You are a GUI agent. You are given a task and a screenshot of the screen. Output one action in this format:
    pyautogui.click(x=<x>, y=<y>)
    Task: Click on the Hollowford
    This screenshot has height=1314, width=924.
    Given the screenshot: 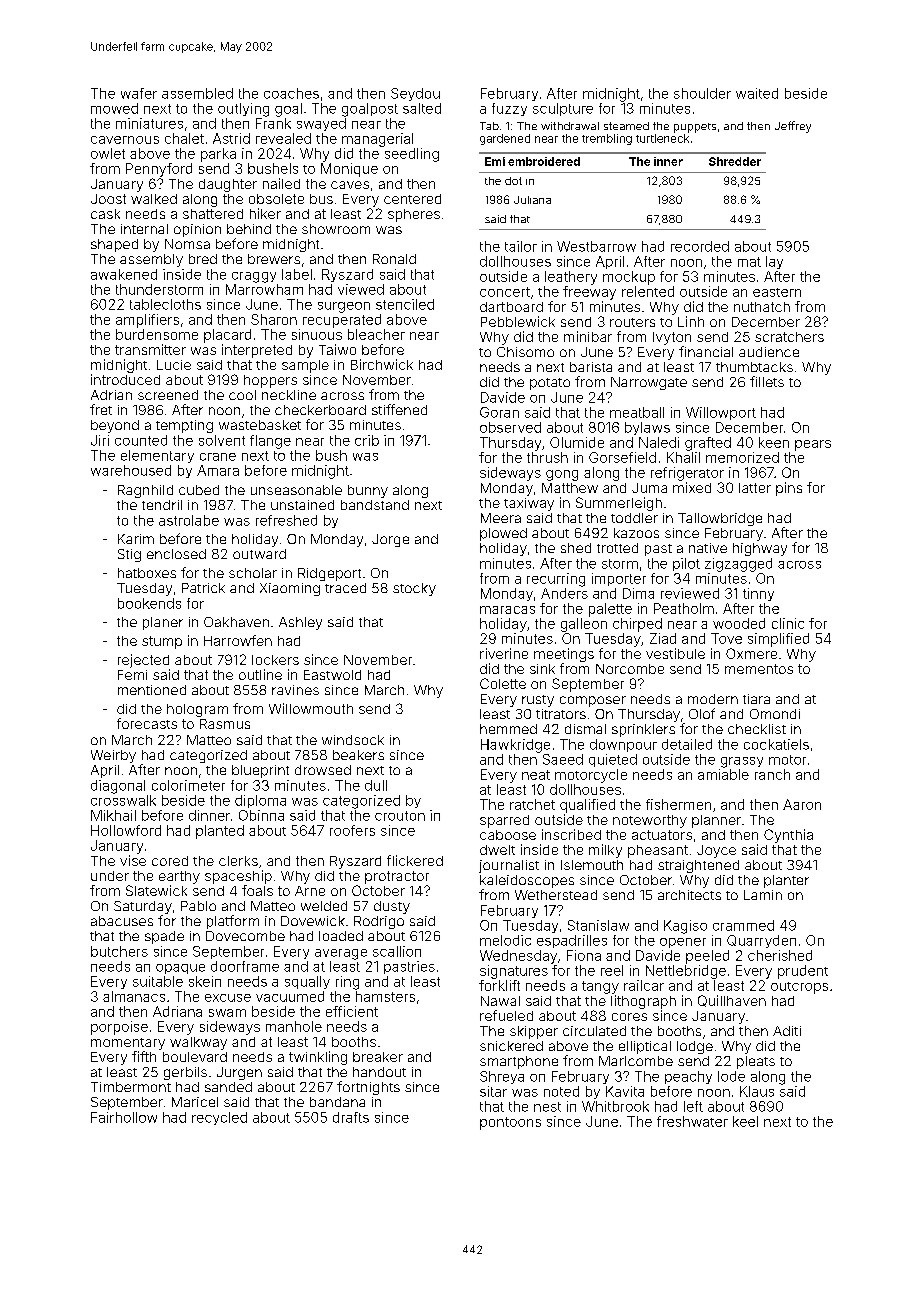 What is the action you would take?
    pyautogui.click(x=126, y=830)
